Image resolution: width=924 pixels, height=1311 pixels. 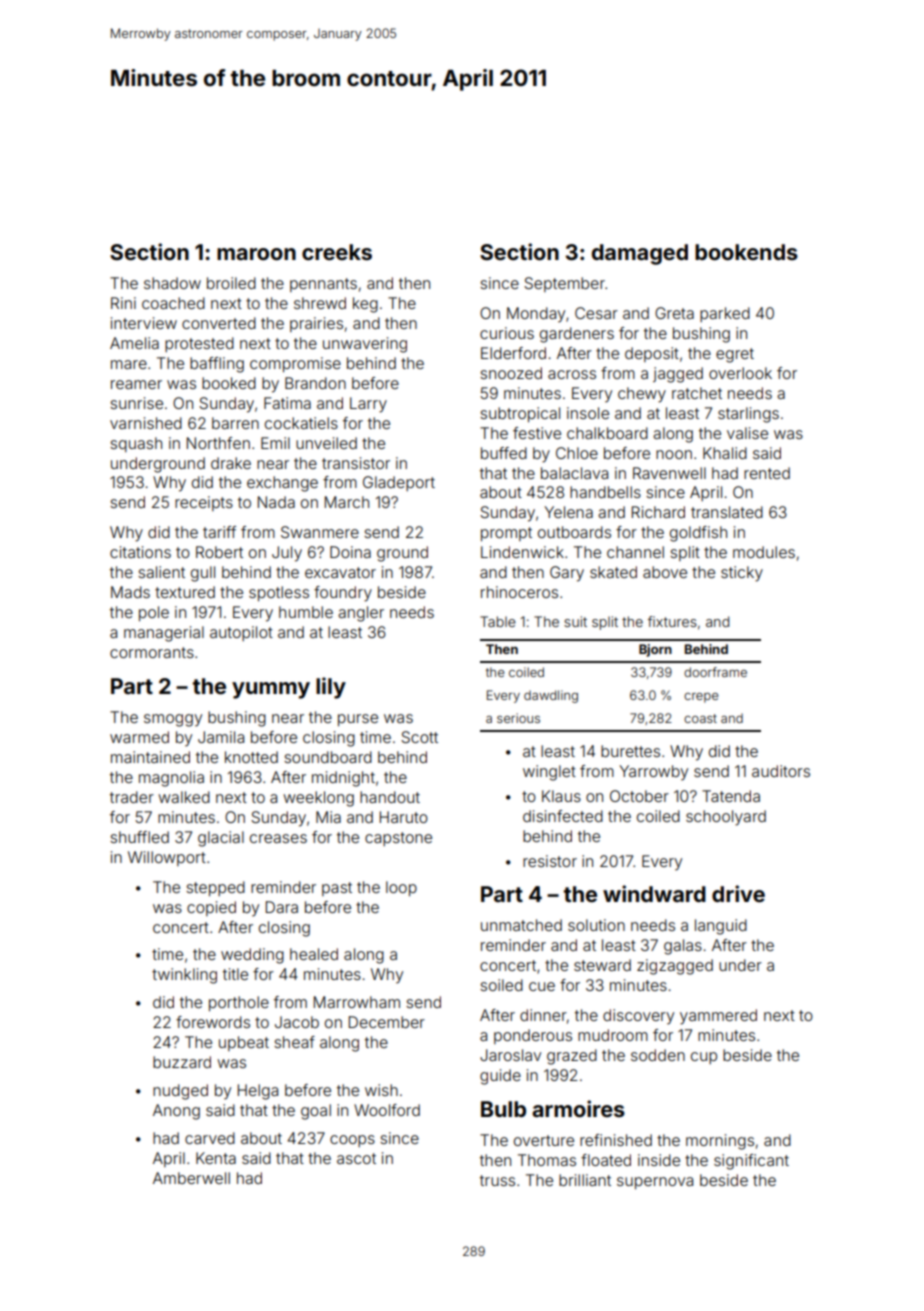 What do you see at coordinates (715, 672) in the screenshot?
I see `doorframe` at bounding box center [715, 672].
